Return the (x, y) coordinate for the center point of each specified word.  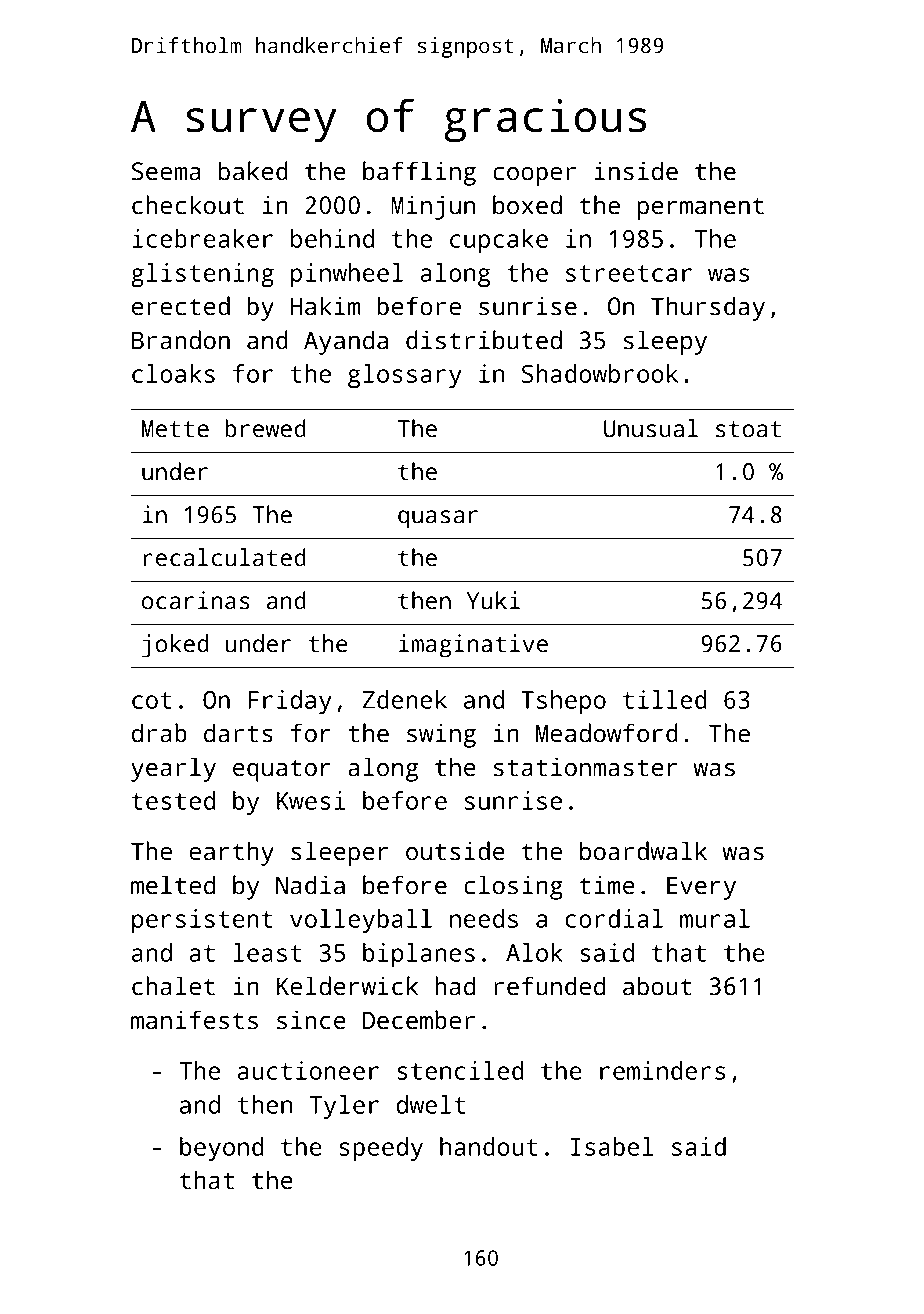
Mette (175, 429)
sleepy (665, 342)
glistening (202, 275)
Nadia (310, 885)
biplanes (419, 955)
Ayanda (346, 342)
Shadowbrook (600, 373)
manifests (194, 1020)
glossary (405, 376)
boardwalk (643, 851)
